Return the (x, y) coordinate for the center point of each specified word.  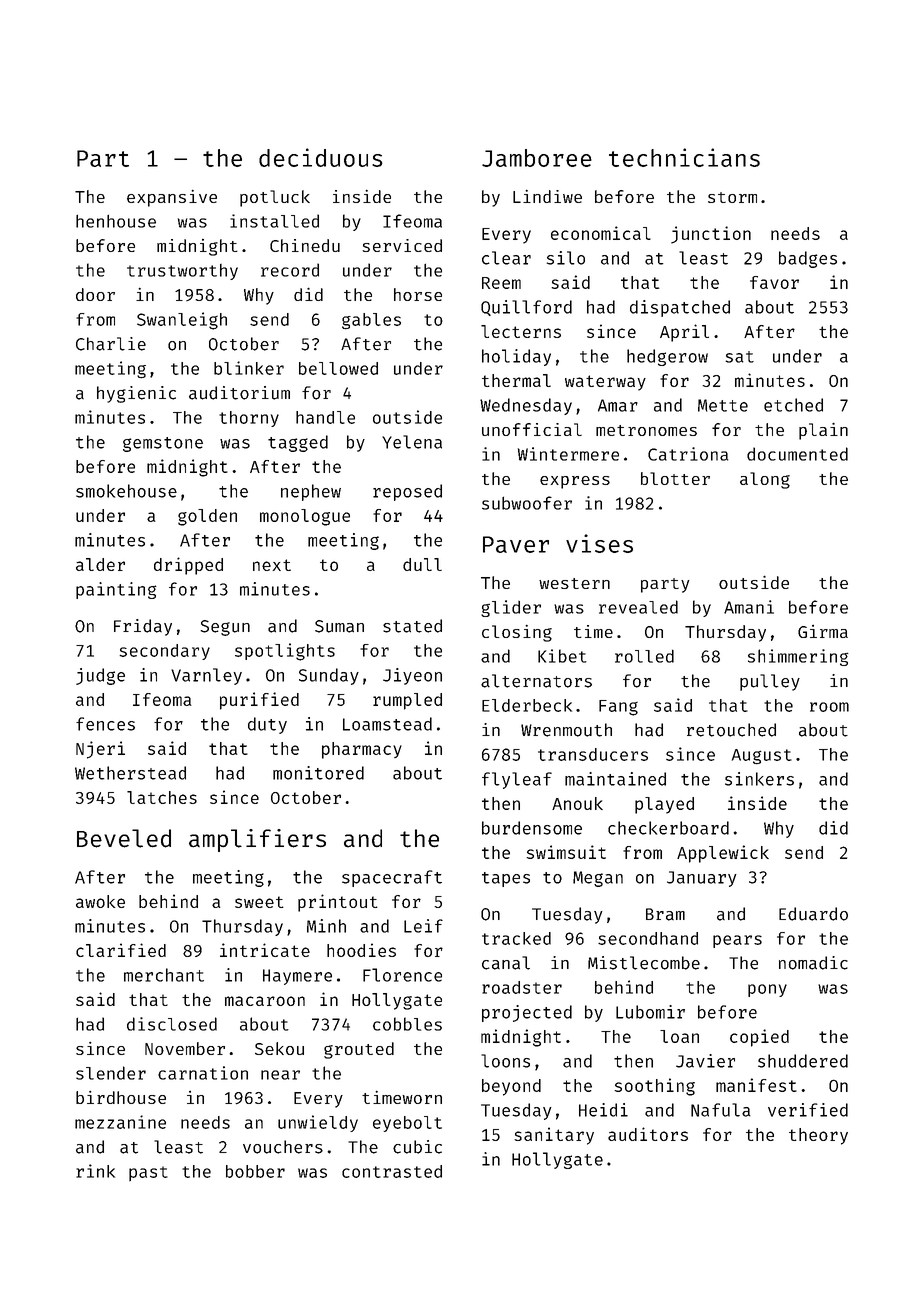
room (829, 707)
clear (506, 258)
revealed (638, 607)
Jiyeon (412, 676)
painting (116, 590)
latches (162, 797)
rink (95, 1171)
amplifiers (257, 840)
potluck (275, 198)
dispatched (680, 308)
